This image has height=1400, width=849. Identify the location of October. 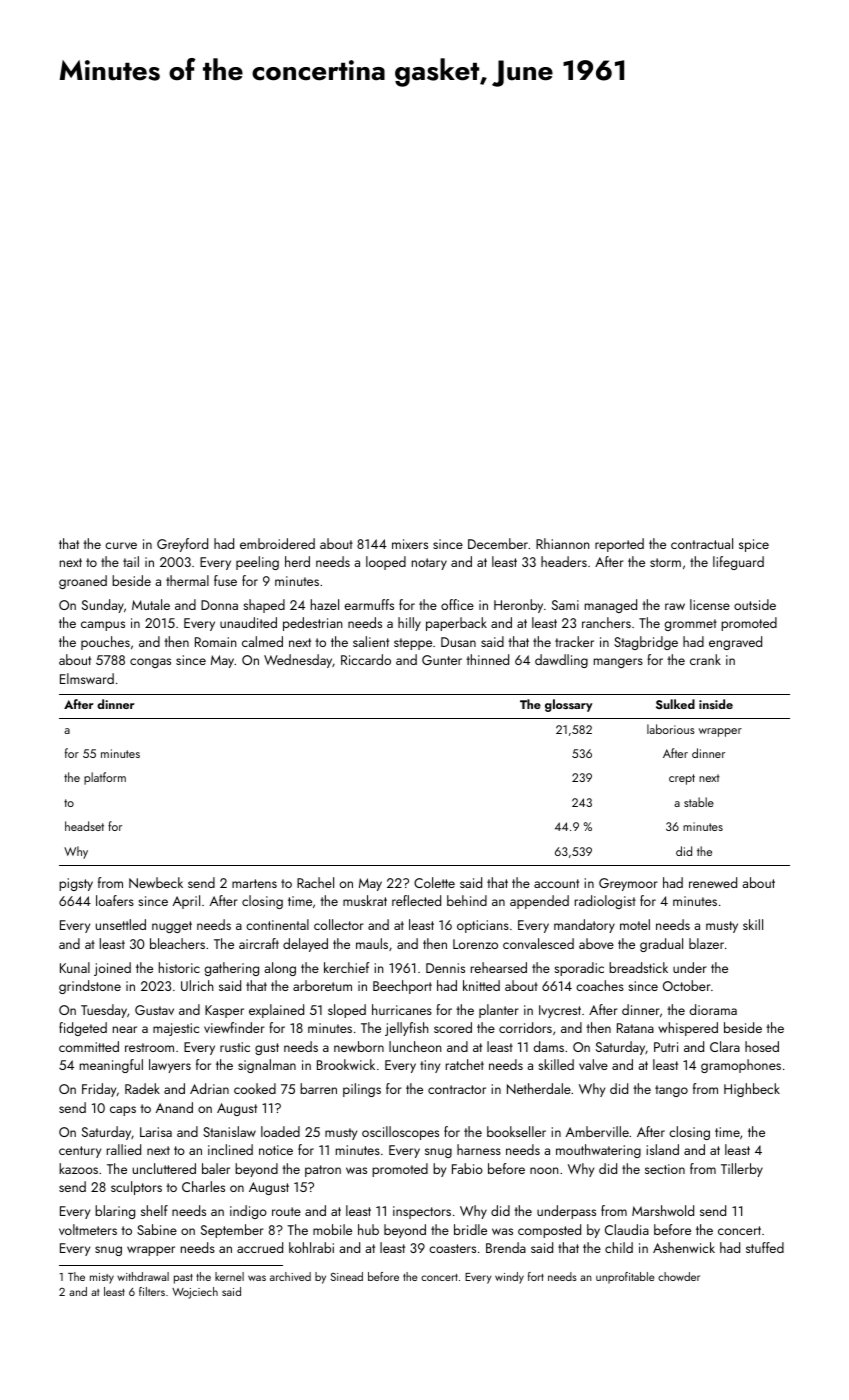
(687, 985).
